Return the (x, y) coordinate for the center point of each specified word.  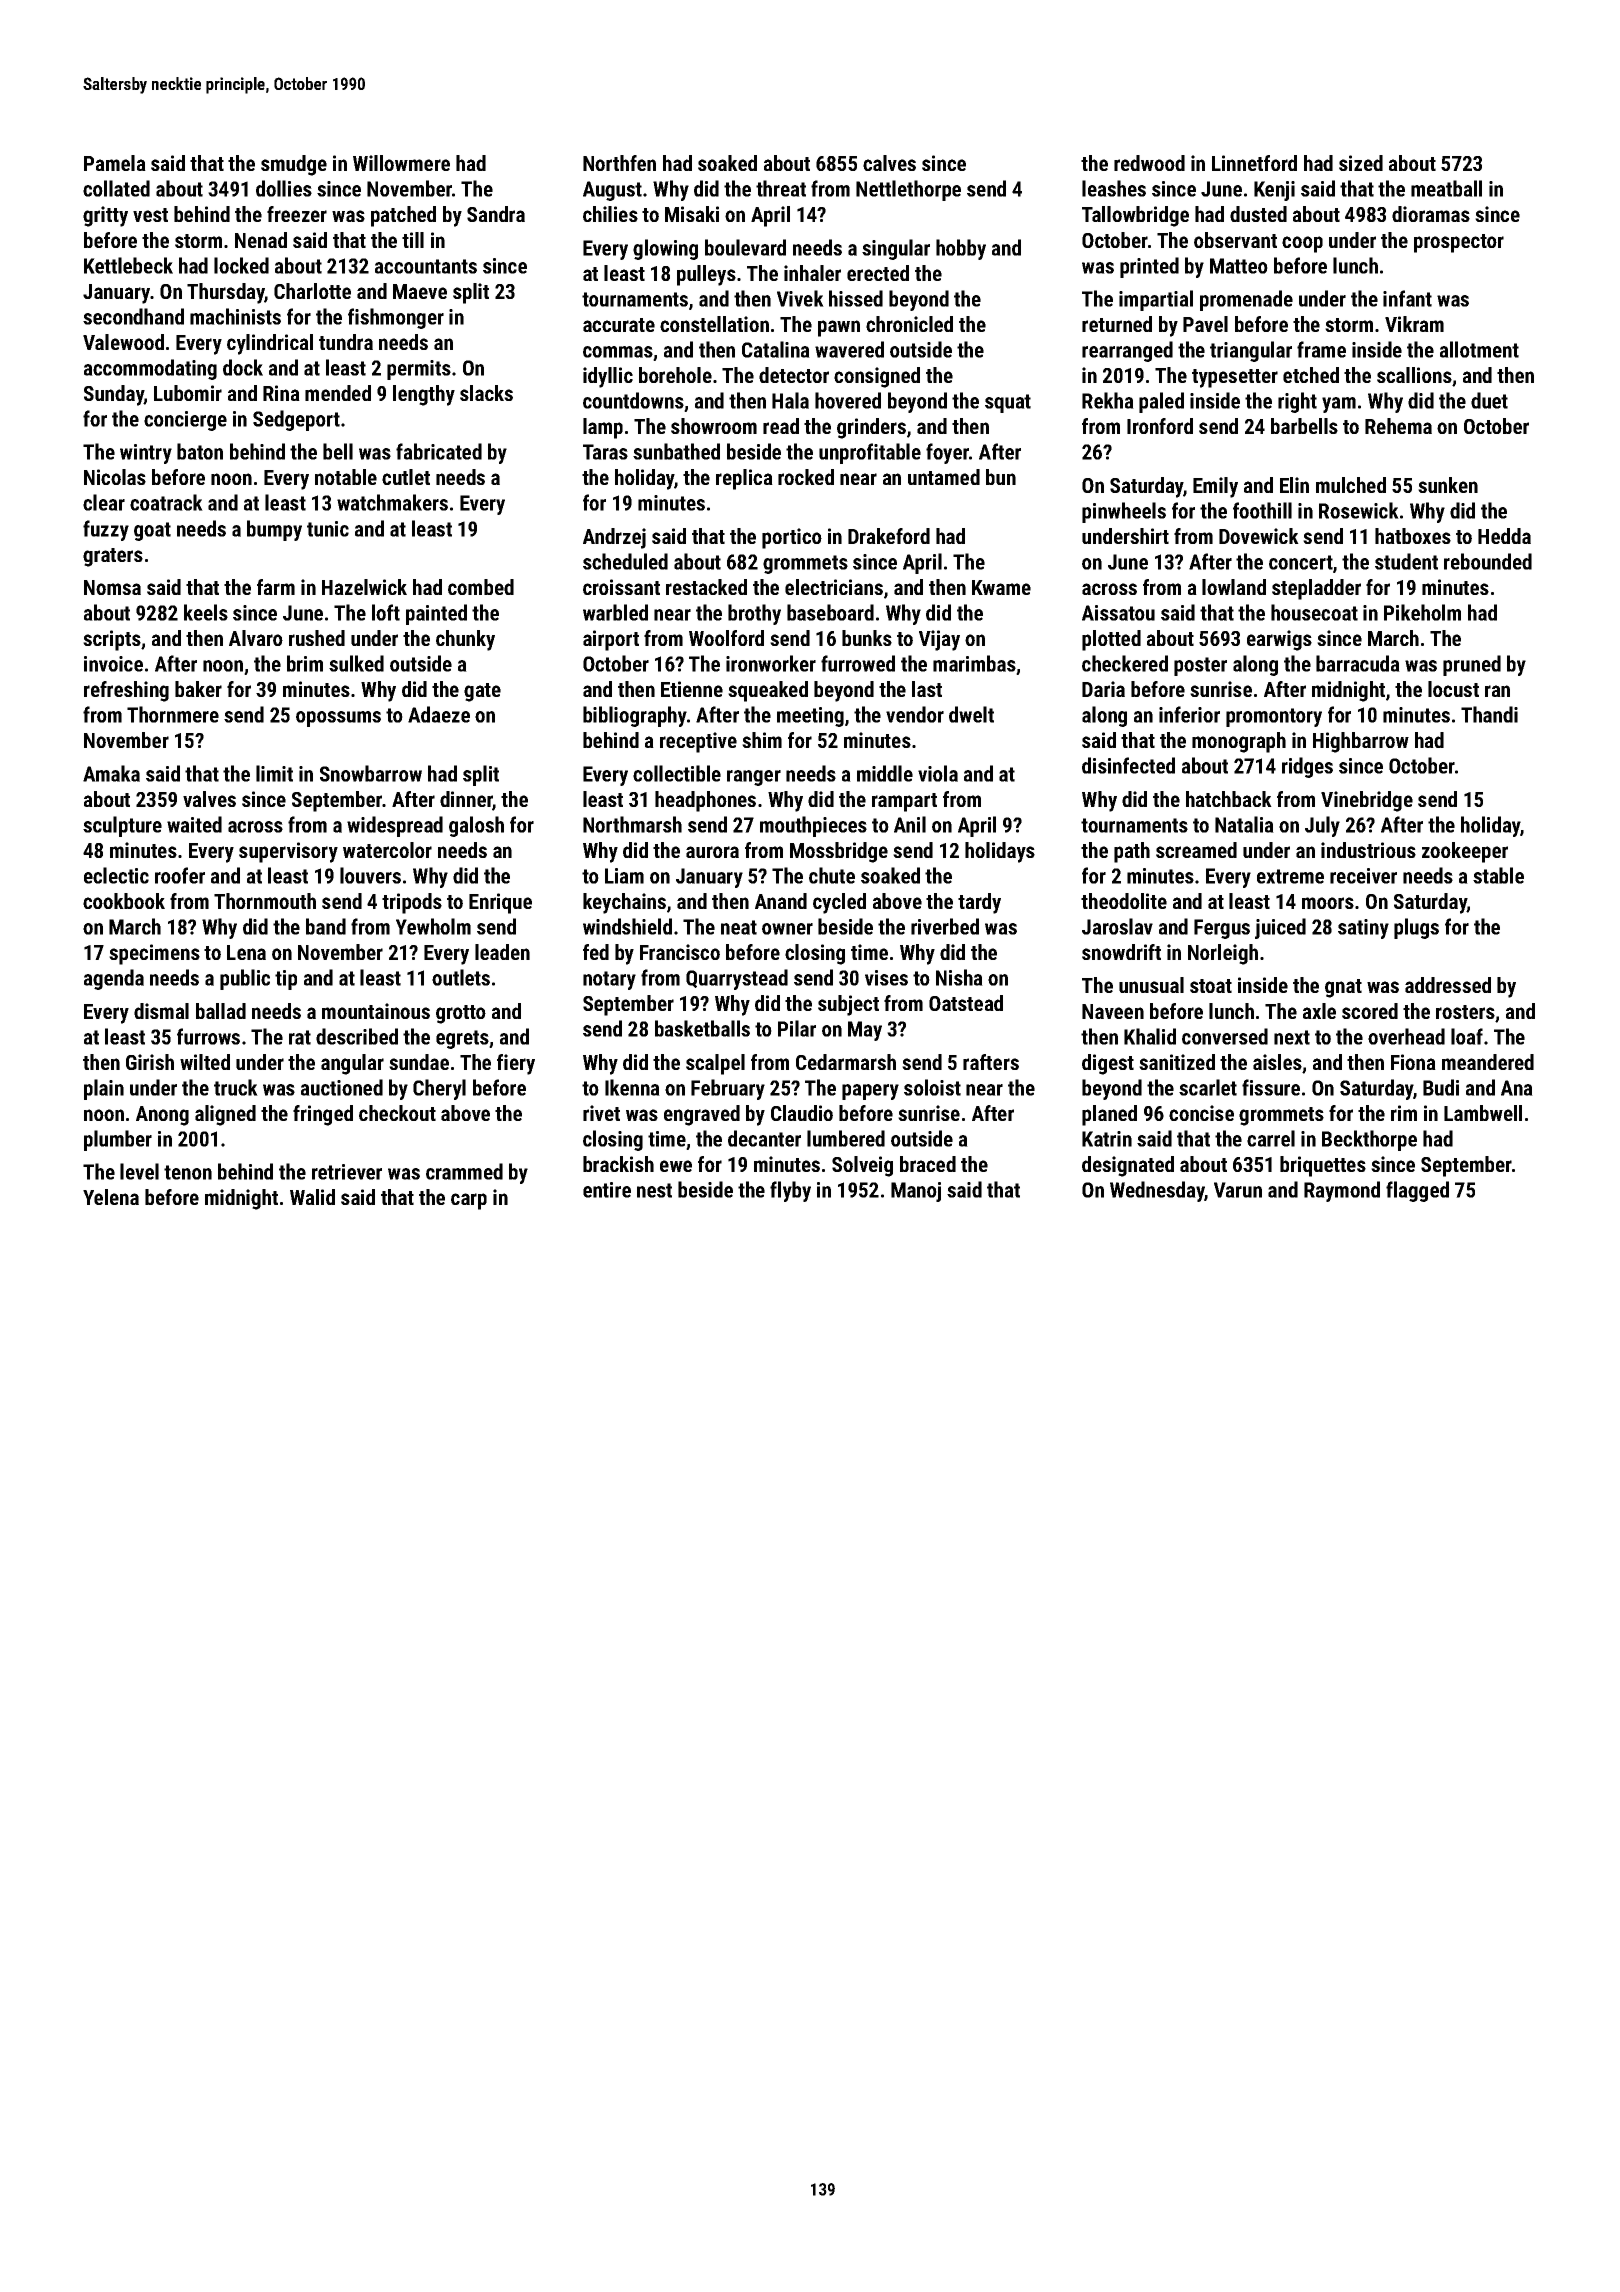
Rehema (1398, 426)
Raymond (1342, 1191)
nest (654, 1190)
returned (1117, 324)
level (139, 1171)
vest (150, 215)
